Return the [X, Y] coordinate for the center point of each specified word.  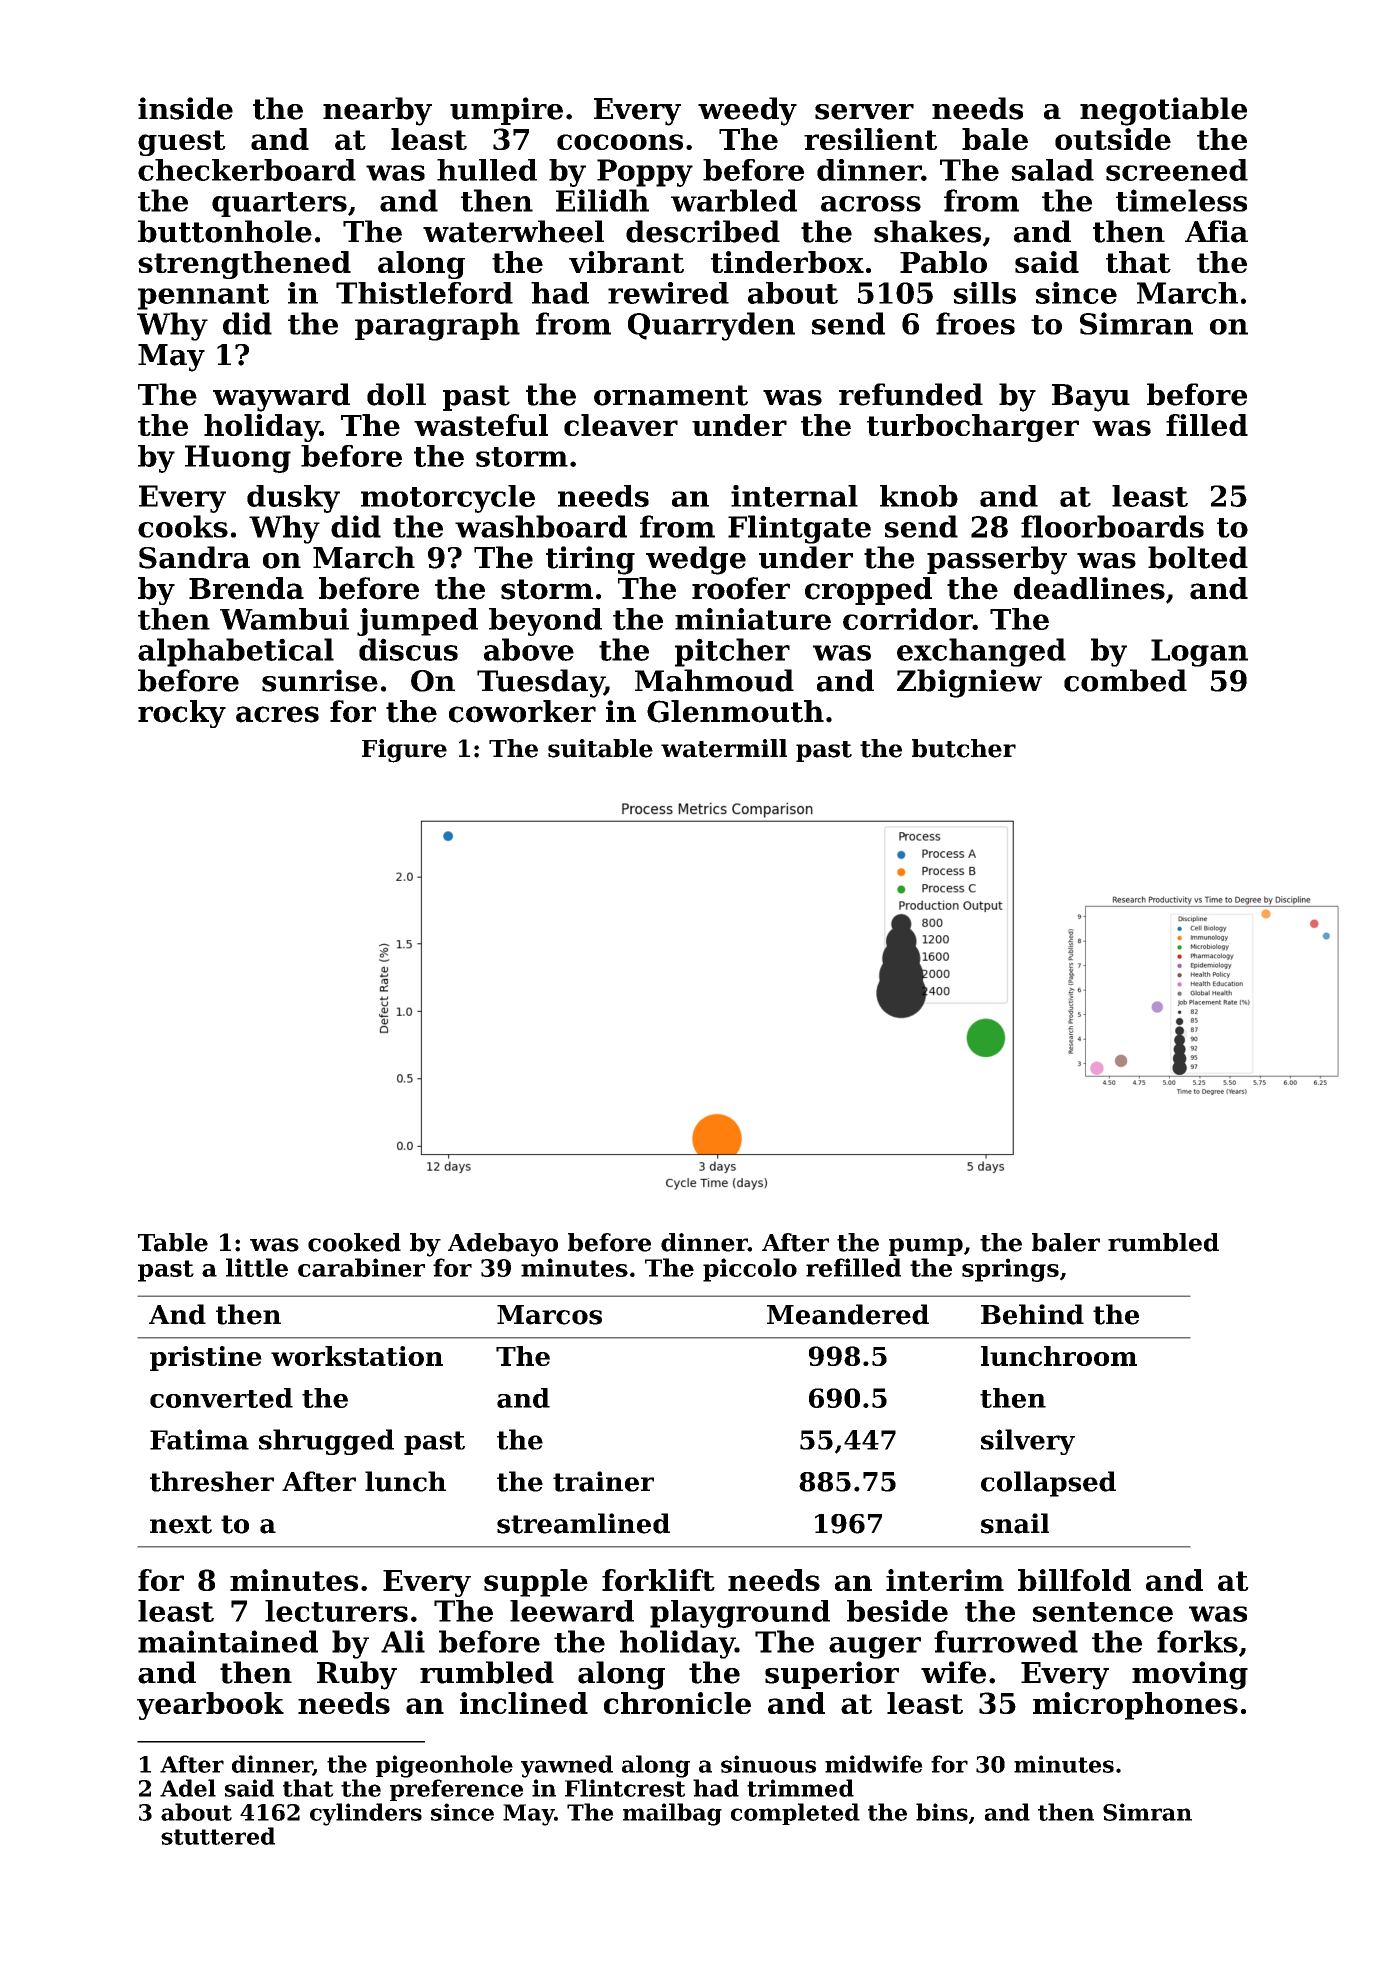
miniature [753, 619]
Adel [188, 1788]
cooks [183, 526]
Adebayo [503, 1245]
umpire [506, 111]
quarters [279, 204]
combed [1125, 680]
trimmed [800, 1788]
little [257, 1267]
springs [1010, 1270]
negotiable [1163, 111]
